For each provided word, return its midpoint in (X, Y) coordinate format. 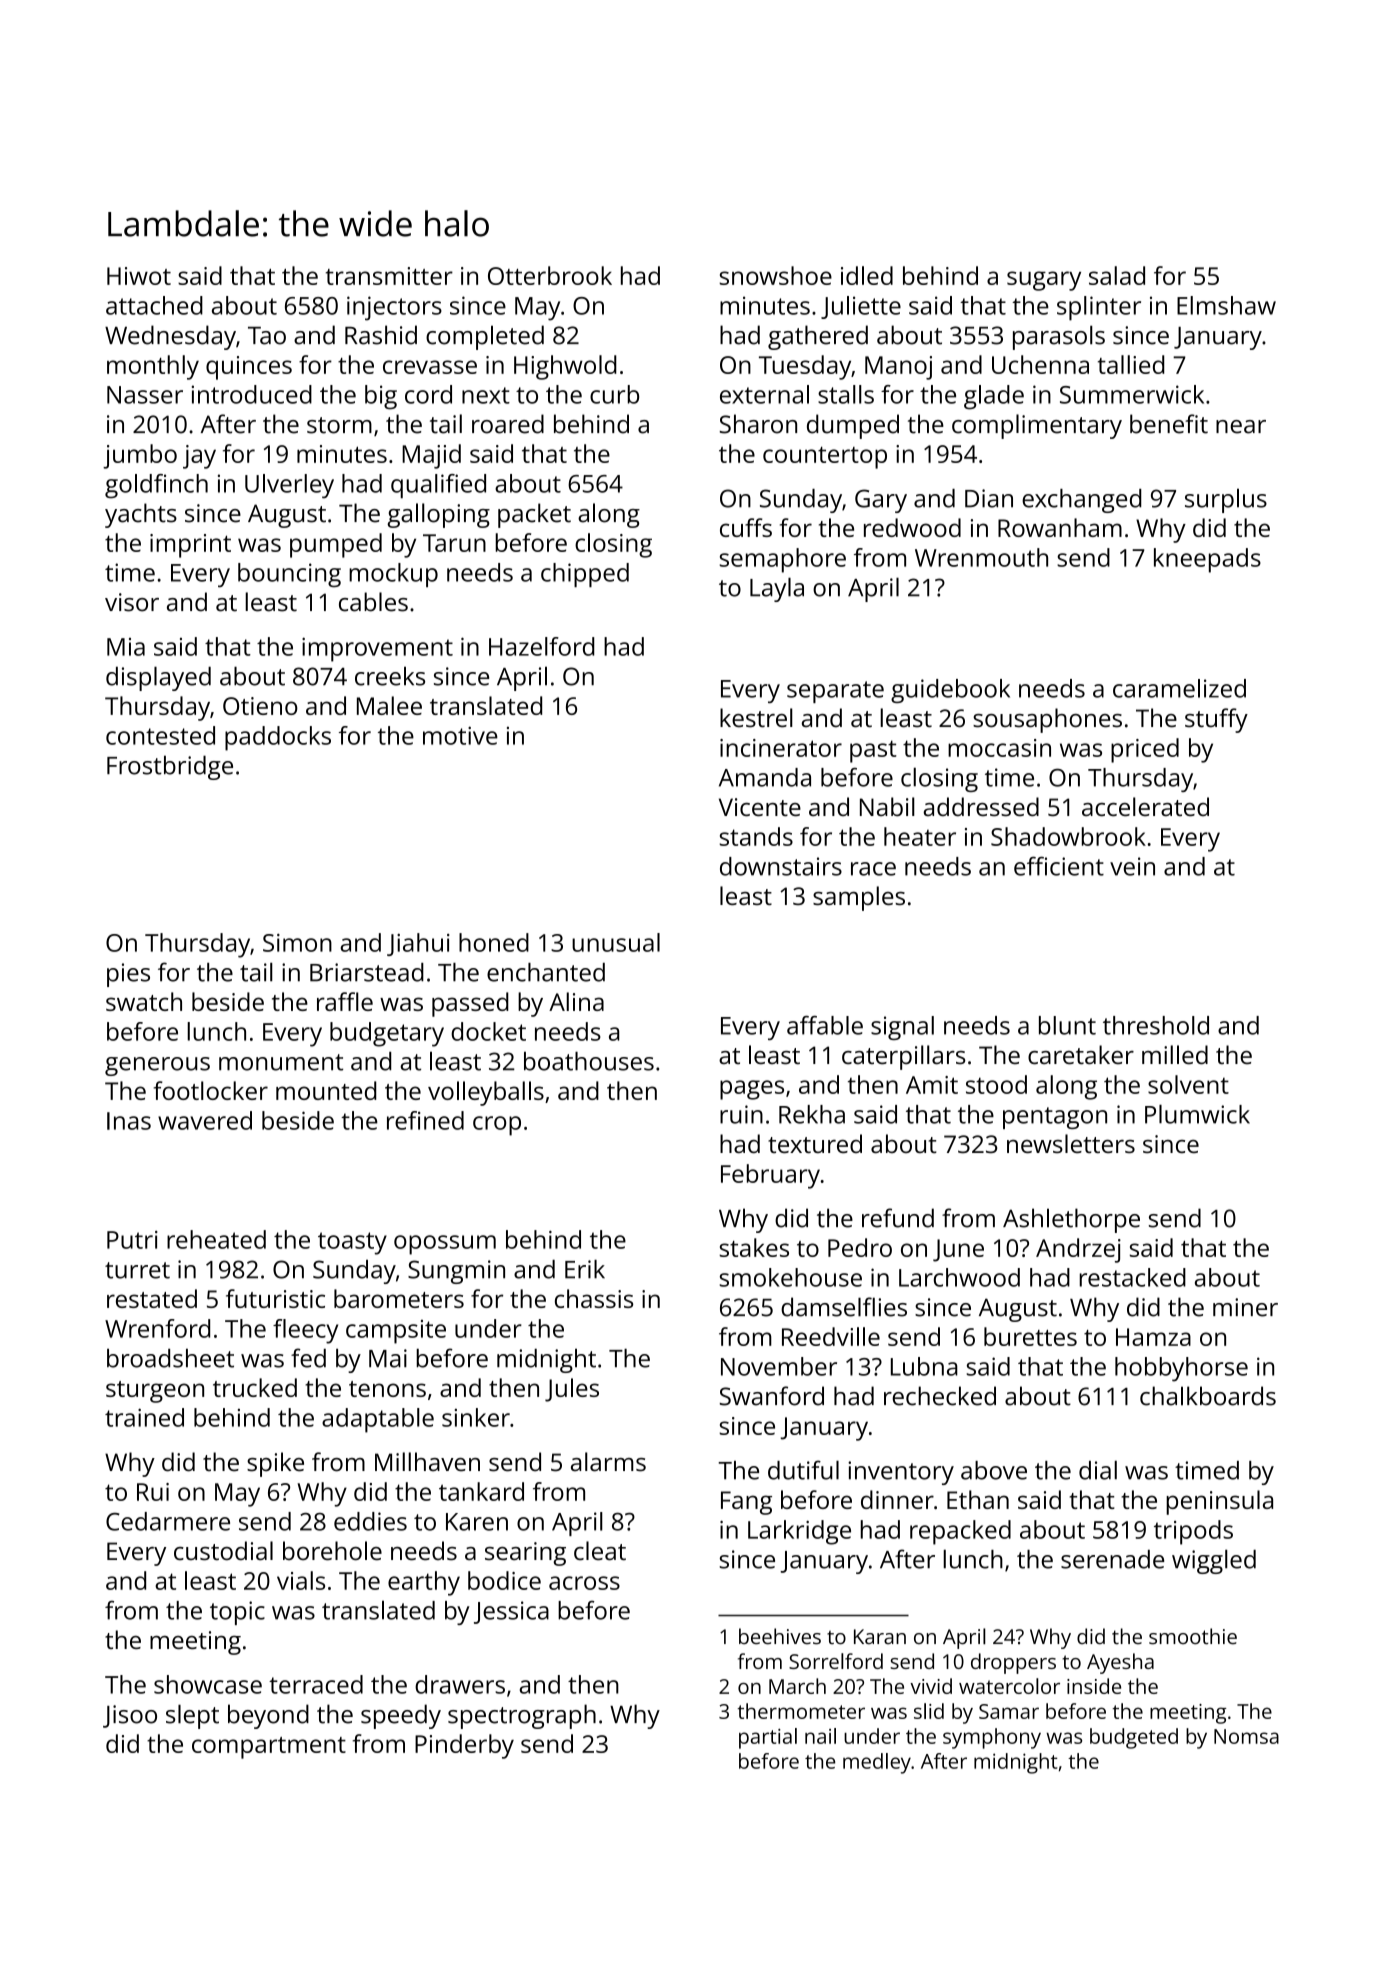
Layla (777, 589)
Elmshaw (1226, 305)
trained (144, 1417)
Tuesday (805, 367)
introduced (252, 394)
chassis (594, 1298)
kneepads (1207, 560)
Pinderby (464, 1746)
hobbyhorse (1181, 1369)
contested (160, 735)
